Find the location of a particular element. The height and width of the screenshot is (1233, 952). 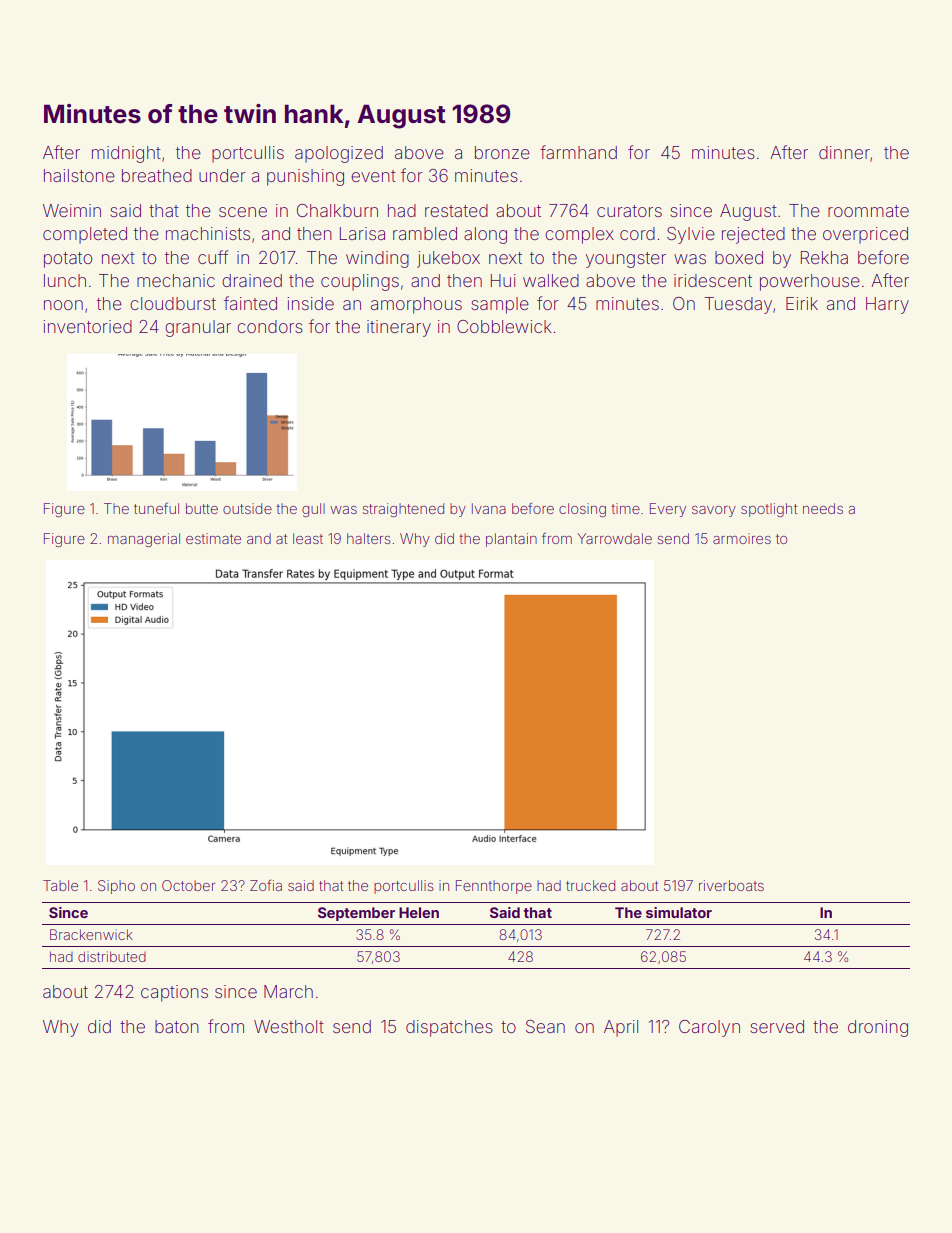

dinner is located at coordinates (844, 152).
